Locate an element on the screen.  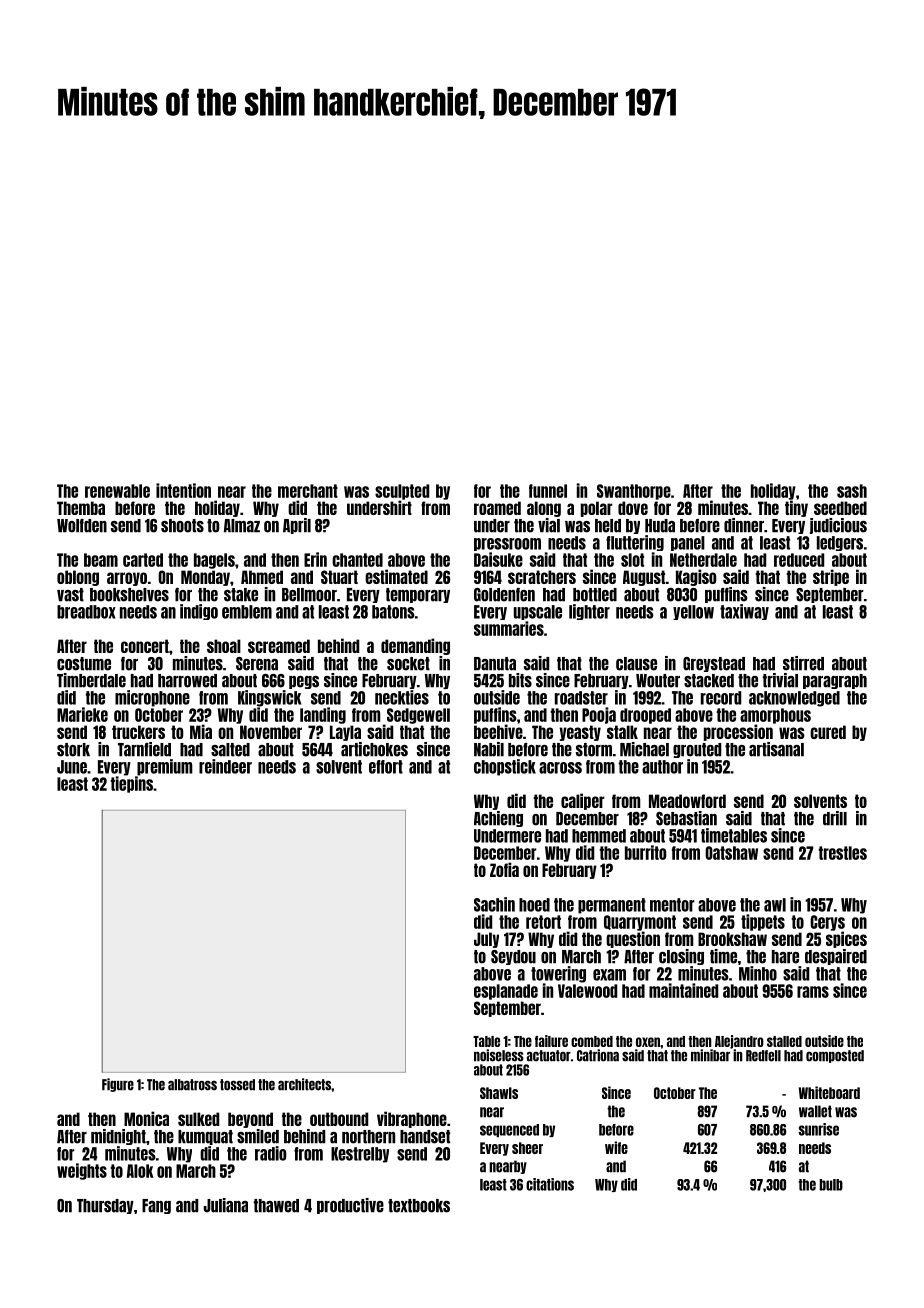
despaired is located at coordinates (836, 957).
